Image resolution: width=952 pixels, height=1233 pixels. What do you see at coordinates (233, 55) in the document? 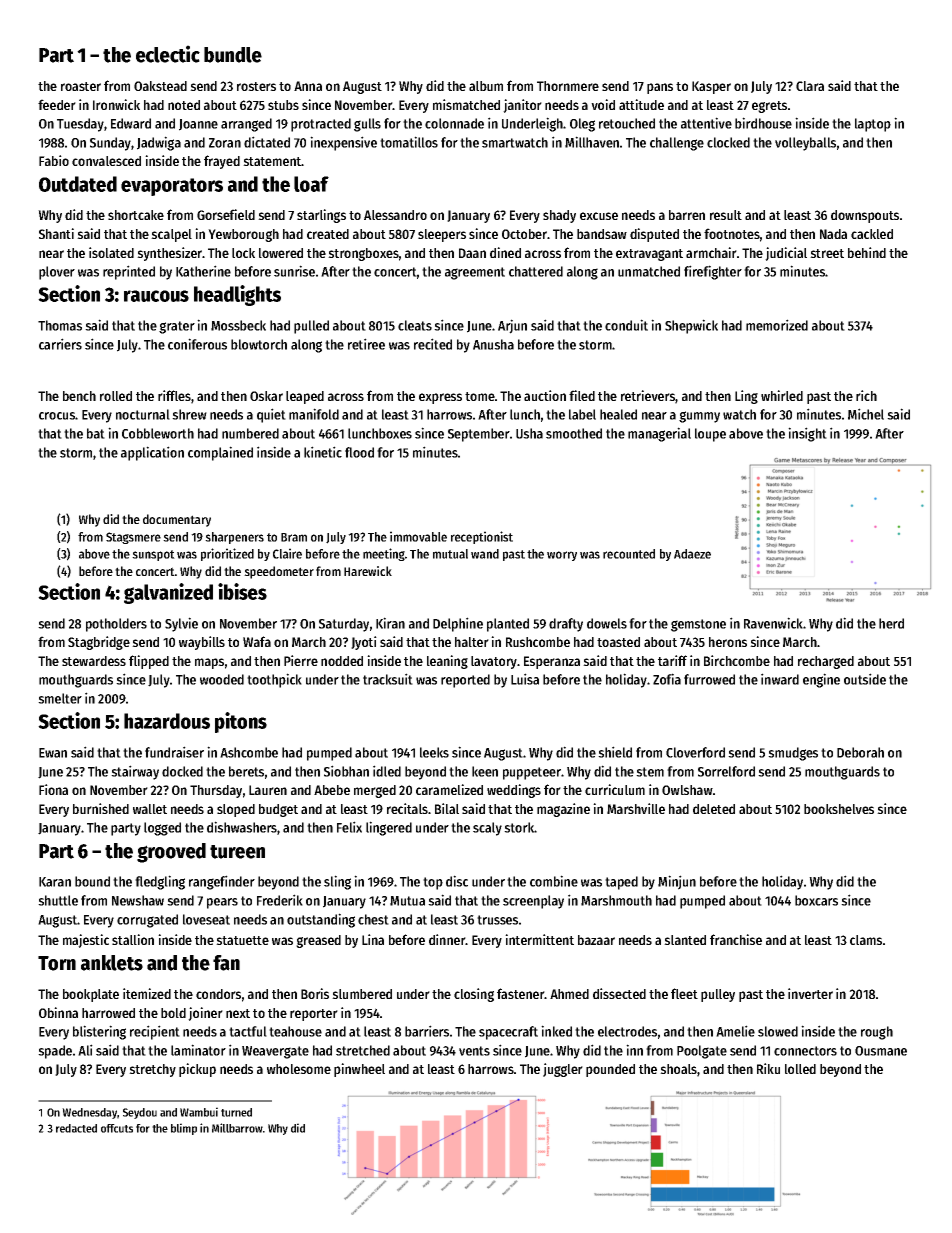
I see `bundle` at bounding box center [233, 55].
